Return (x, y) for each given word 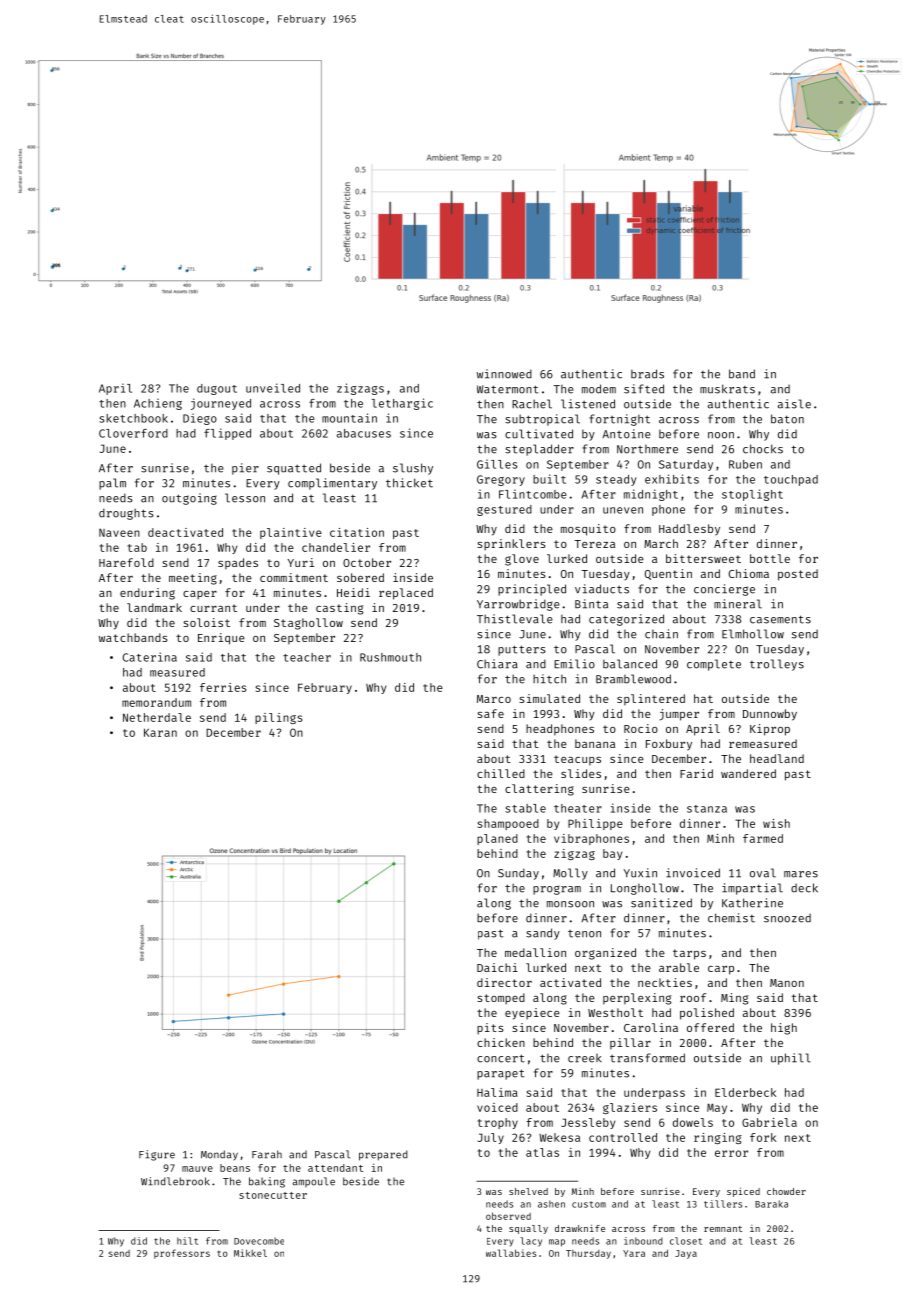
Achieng (158, 404)
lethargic (402, 404)
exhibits (672, 479)
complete (714, 665)
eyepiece (532, 1014)
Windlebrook (175, 1181)
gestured (504, 510)
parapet (501, 1074)
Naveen (119, 532)
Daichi (497, 967)
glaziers (630, 1108)
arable (679, 967)
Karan (160, 732)
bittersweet (703, 558)
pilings (278, 718)
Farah (267, 1154)
